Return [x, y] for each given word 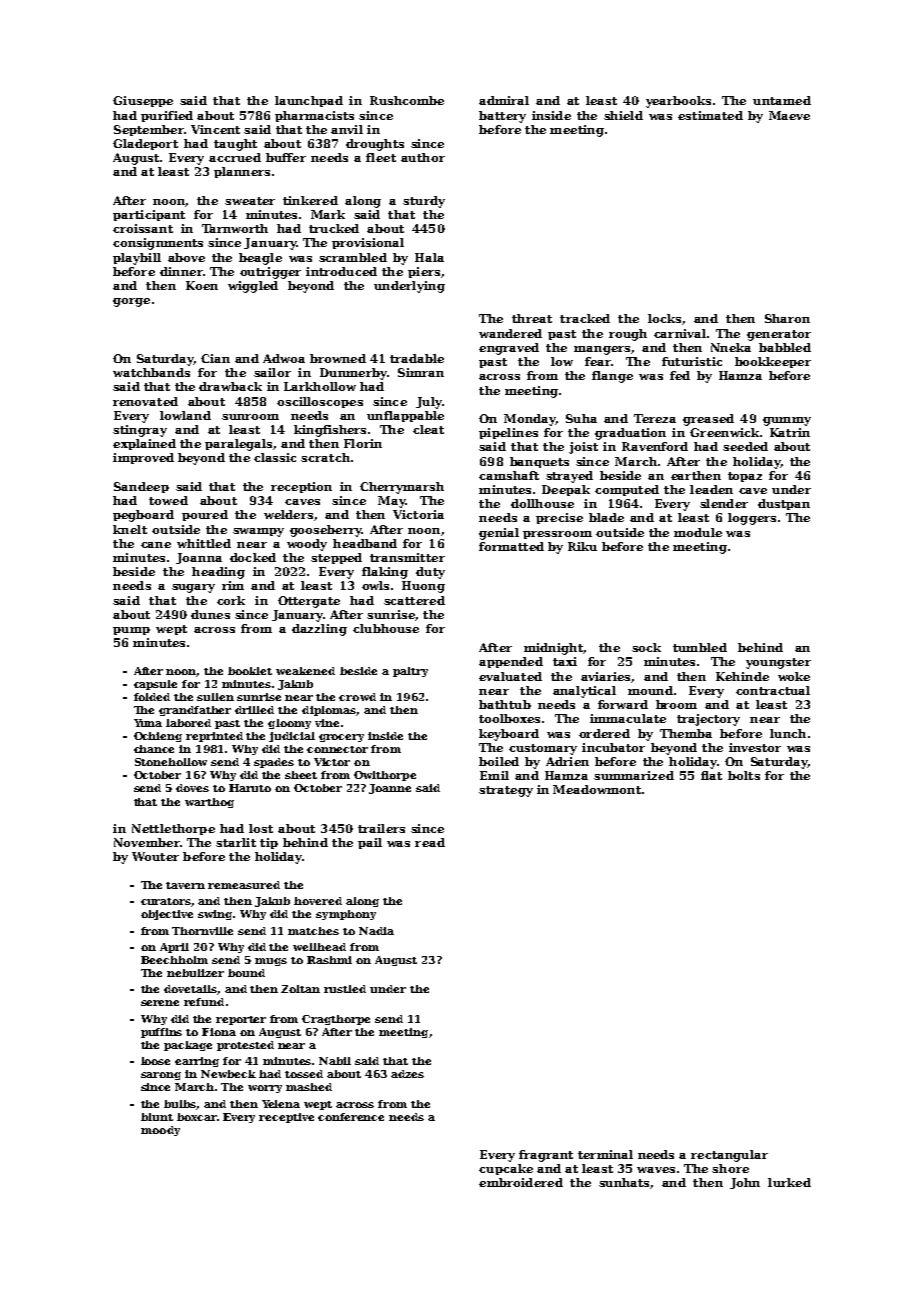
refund [204, 1002]
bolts [744, 775]
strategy [506, 791]
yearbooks [678, 102]
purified [167, 116]
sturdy [424, 202]
